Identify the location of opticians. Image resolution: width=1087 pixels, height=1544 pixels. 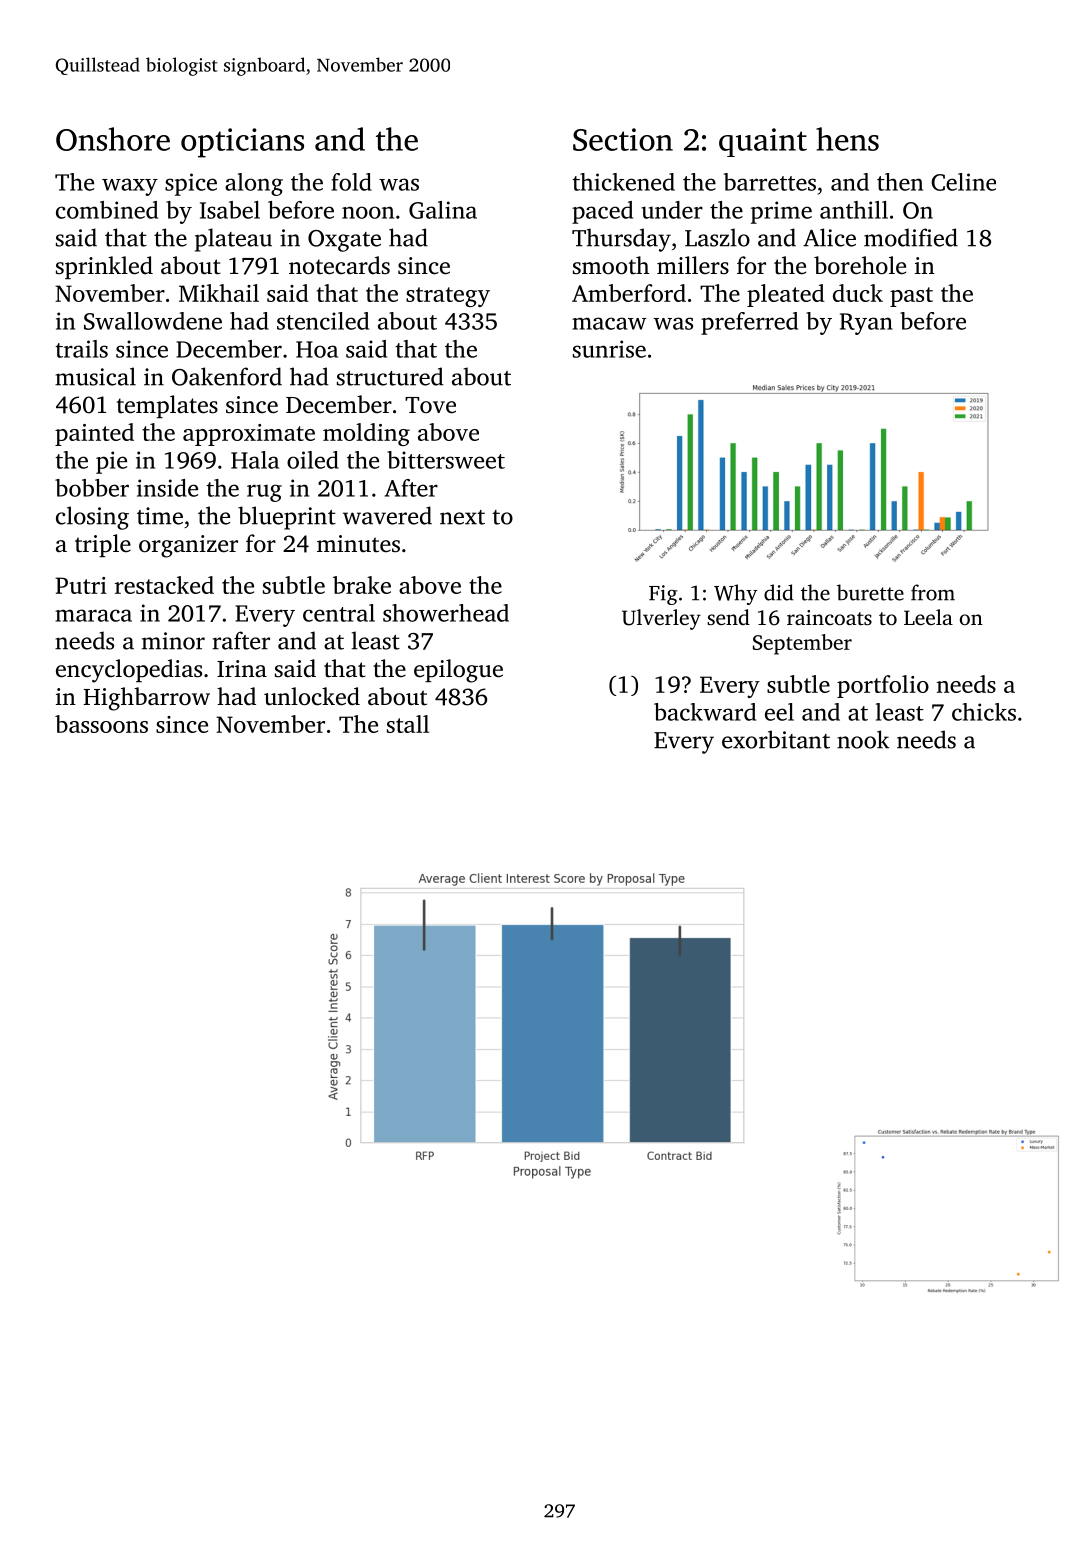
(242, 143).
